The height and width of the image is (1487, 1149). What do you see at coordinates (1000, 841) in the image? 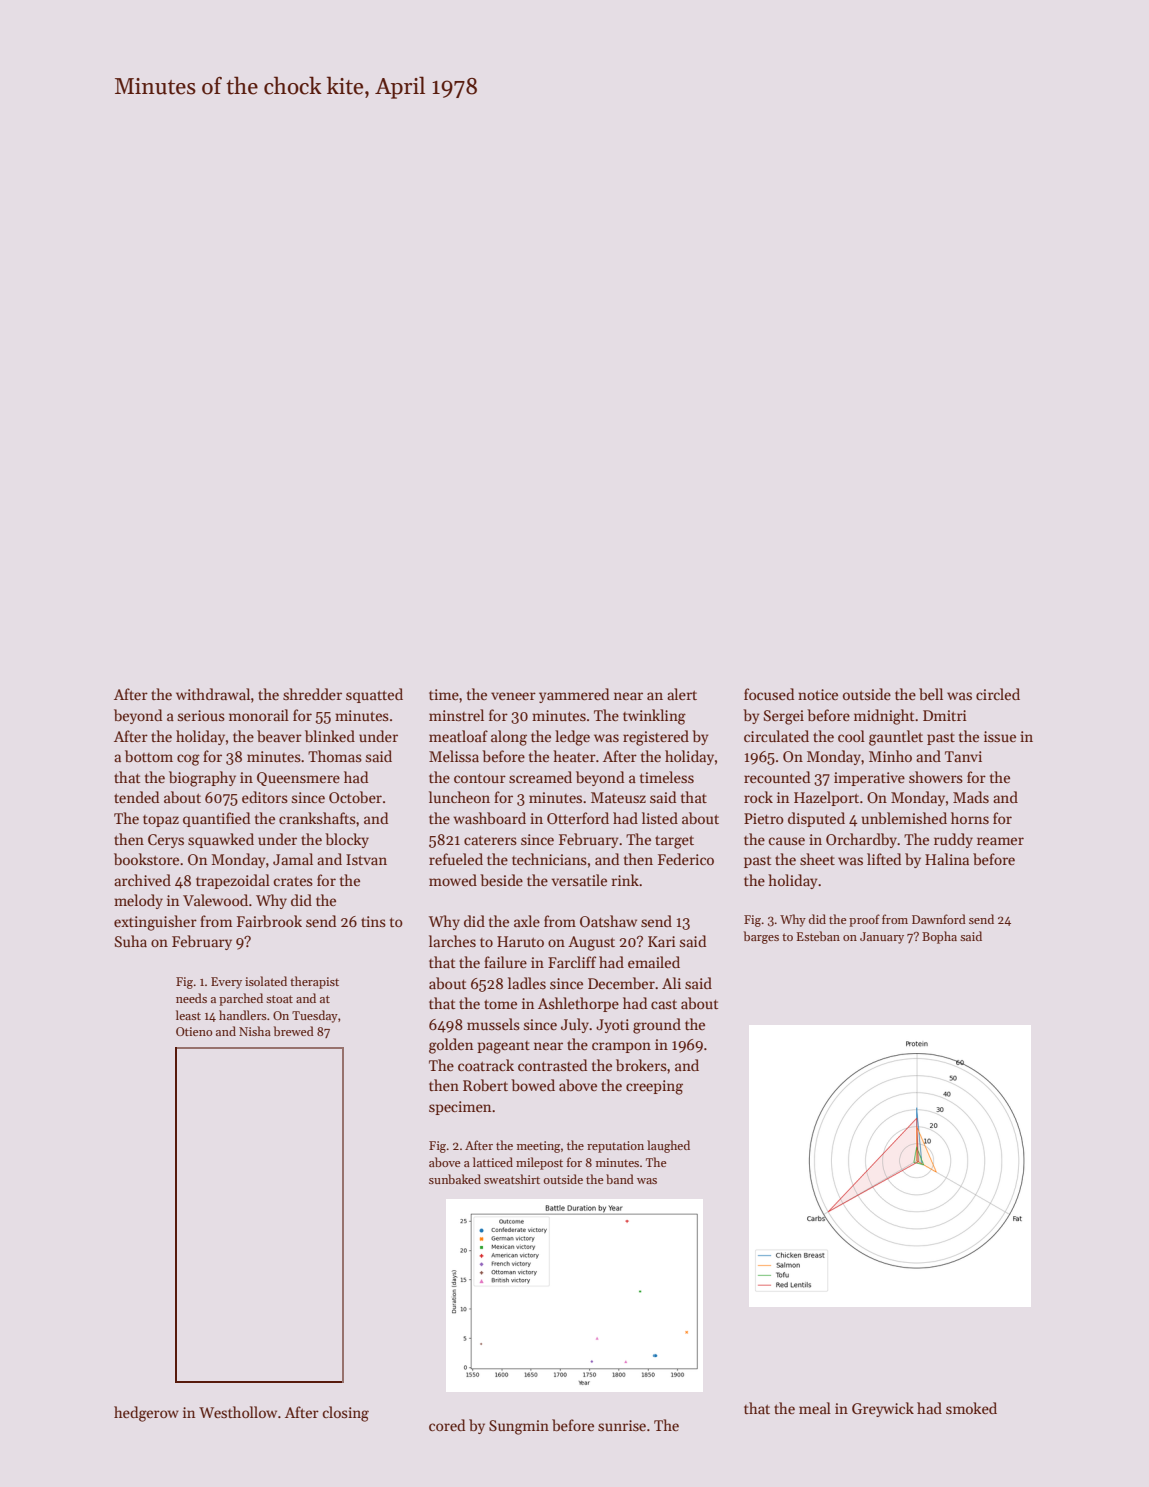
I see `reamer` at bounding box center [1000, 841].
